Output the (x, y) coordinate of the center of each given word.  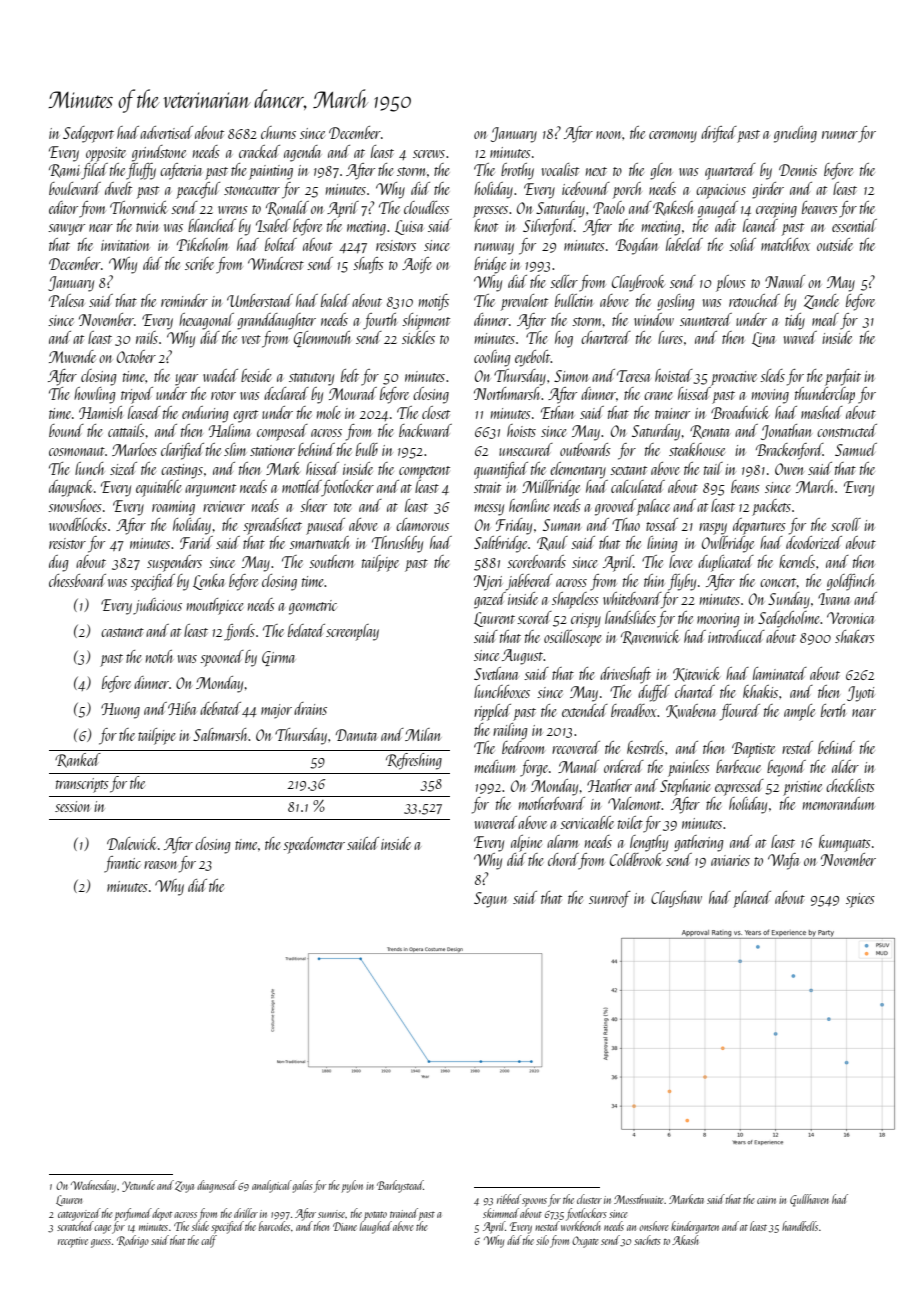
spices (860, 900)
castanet (122, 632)
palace (653, 507)
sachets (647, 1240)
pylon (352, 1186)
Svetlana (496, 673)
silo (542, 1240)
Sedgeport (88, 134)
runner (840, 135)
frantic (122, 864)
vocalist (560, 169)
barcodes (274, 1226)
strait (487, 487)
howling (94, 395)
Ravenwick (650, 637)
